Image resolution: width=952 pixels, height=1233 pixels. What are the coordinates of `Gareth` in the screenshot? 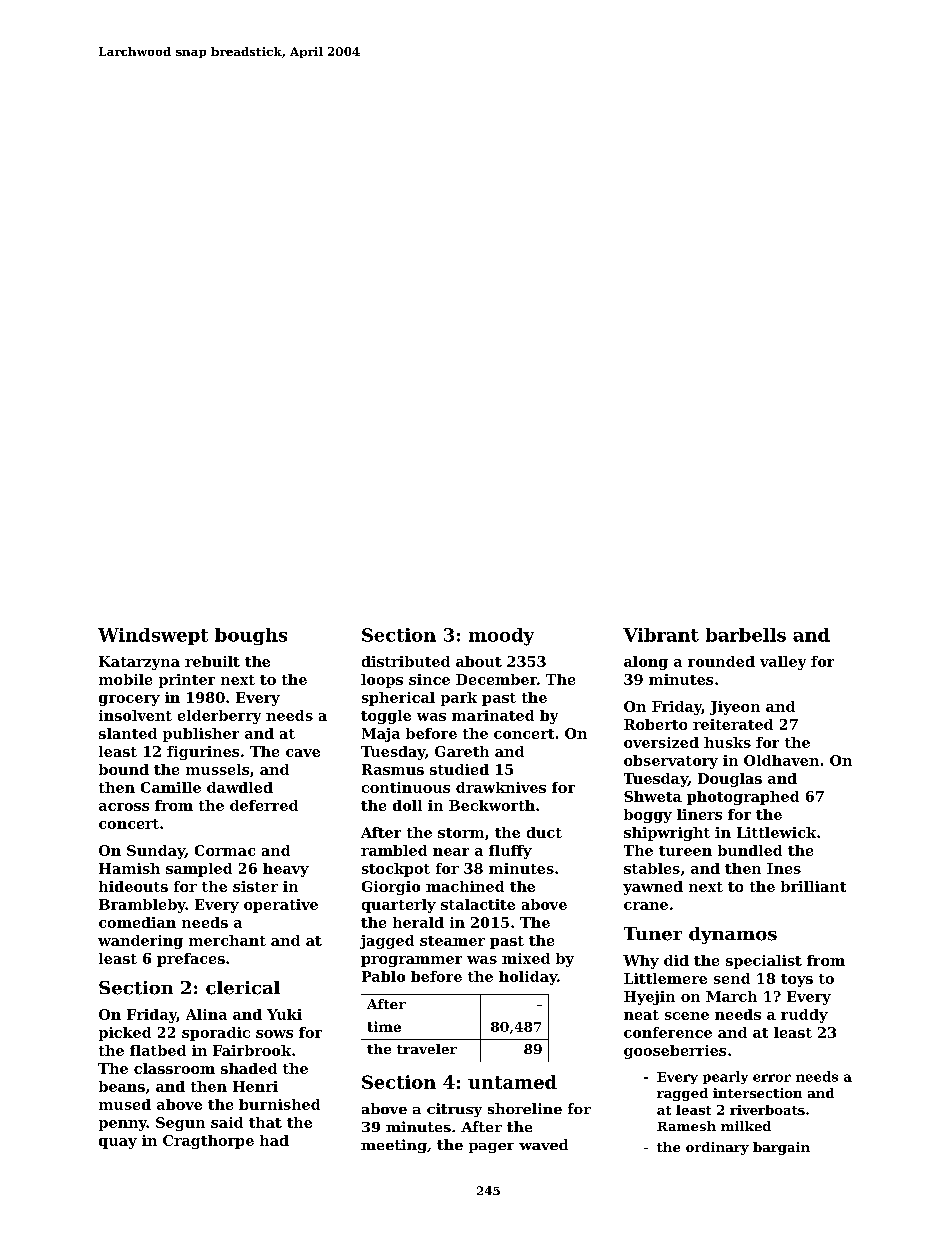 It's located at (462, 751).
